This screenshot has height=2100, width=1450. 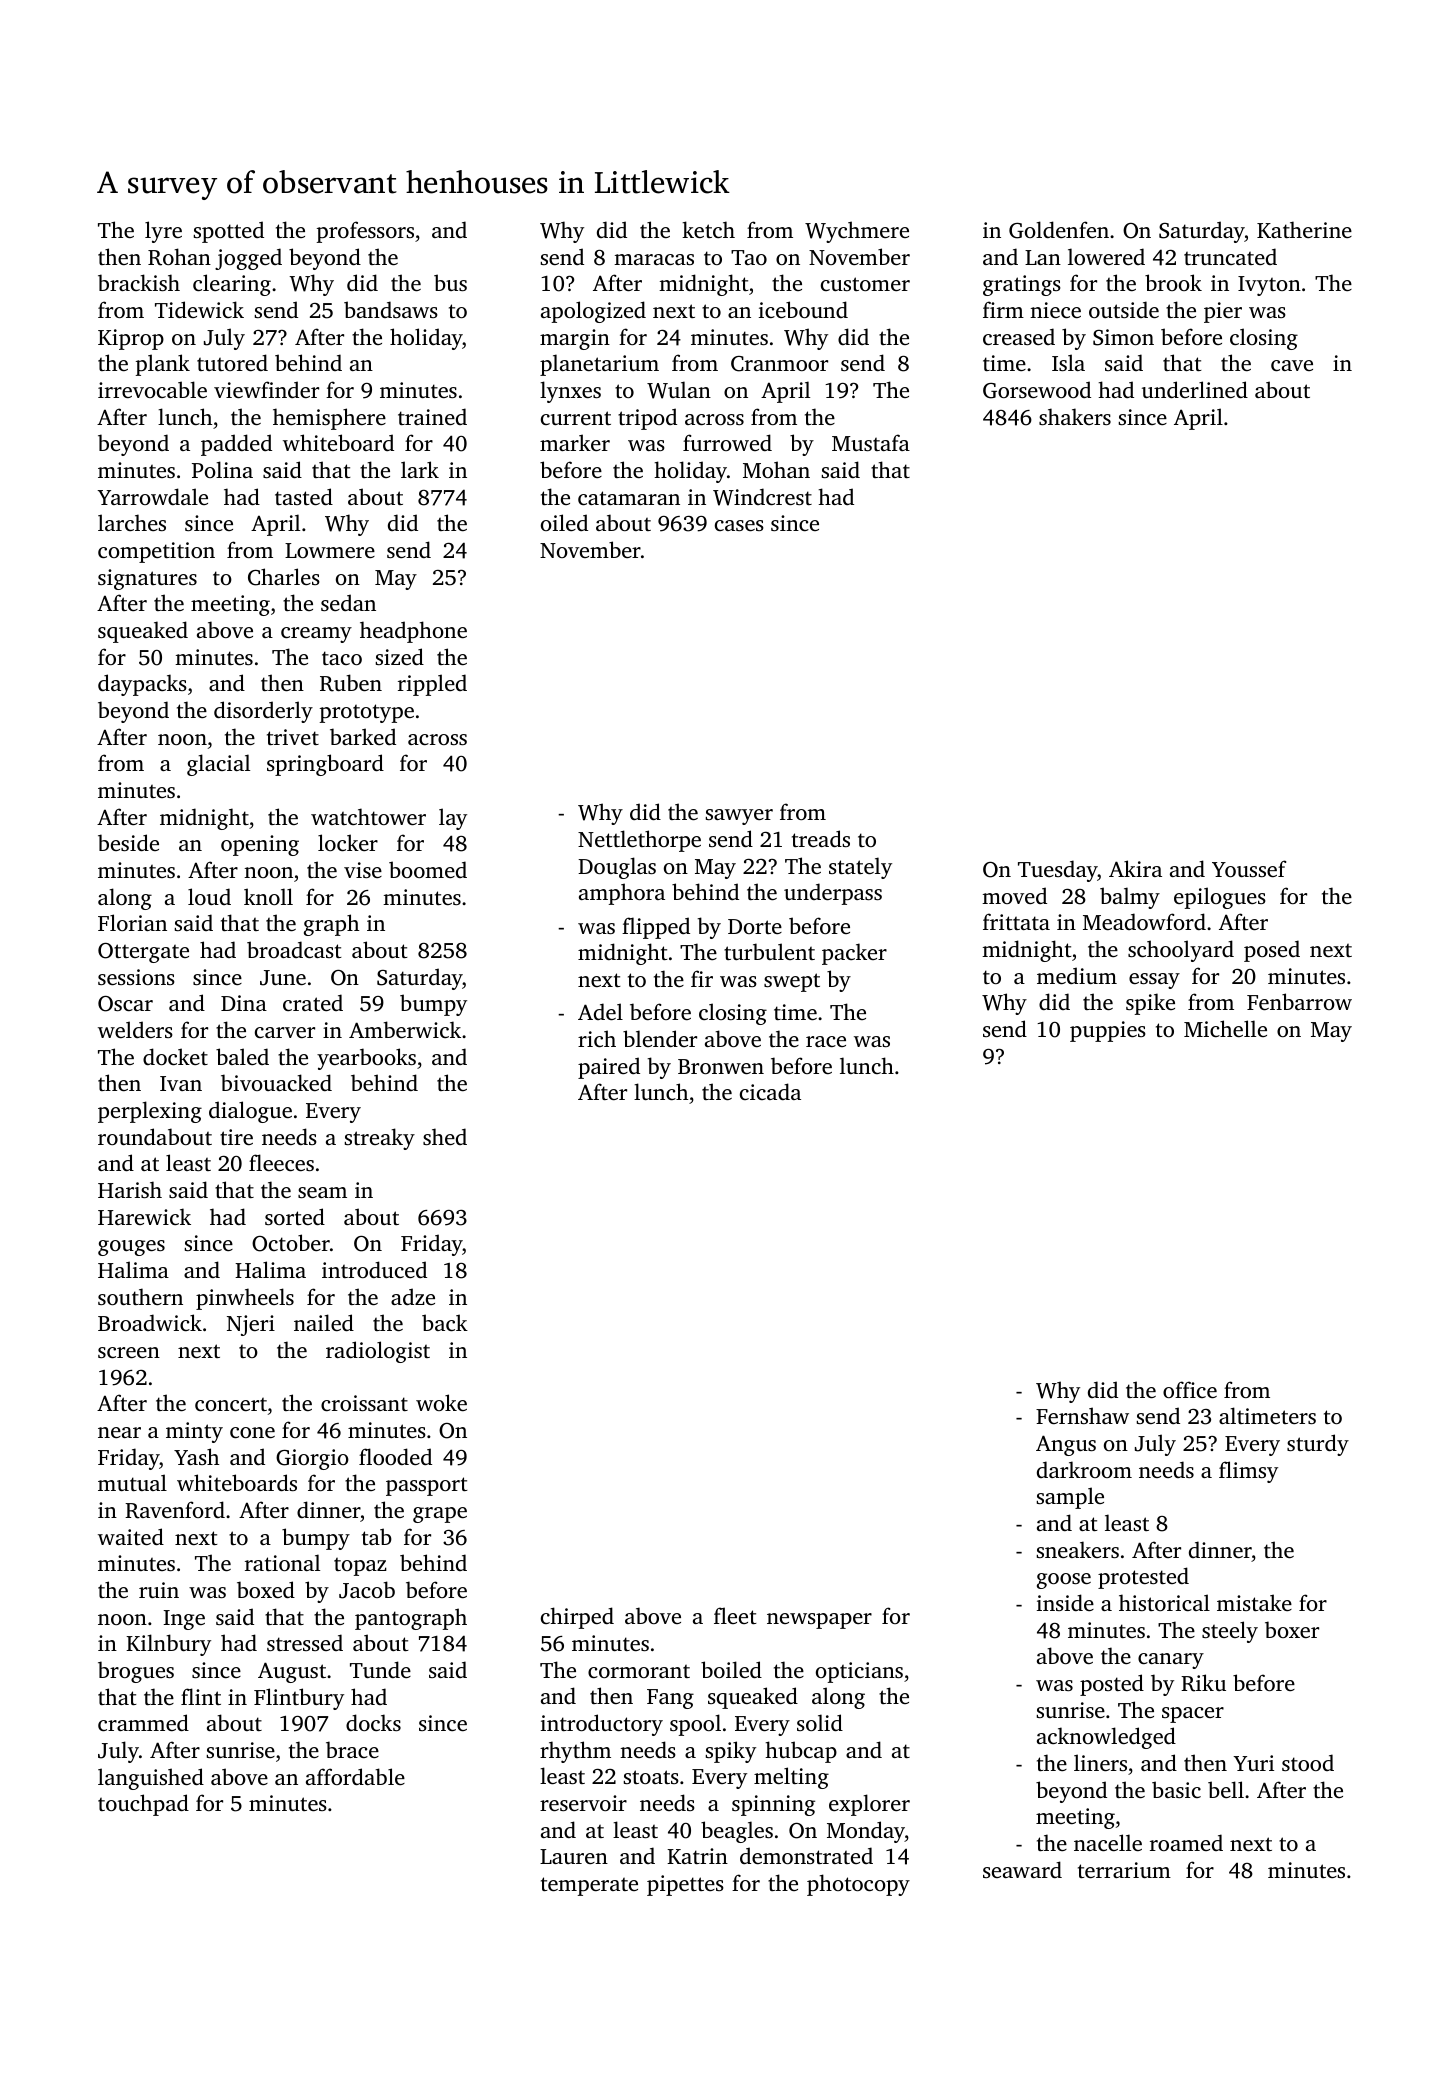 I want to click on ketch, so click(x=708, y=229).
